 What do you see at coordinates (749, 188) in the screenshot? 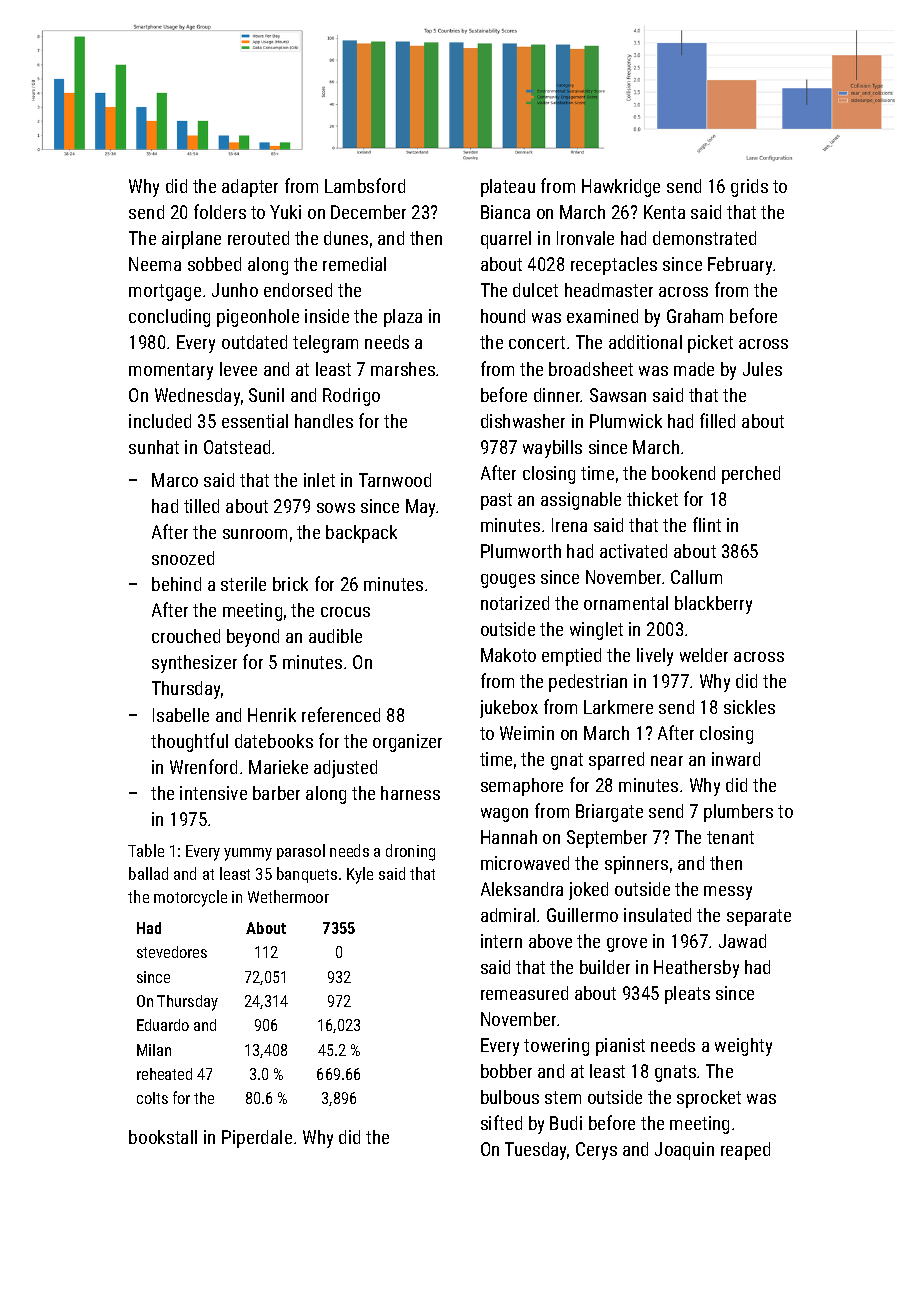
I see `grids` at bounding box center [749, 188].
